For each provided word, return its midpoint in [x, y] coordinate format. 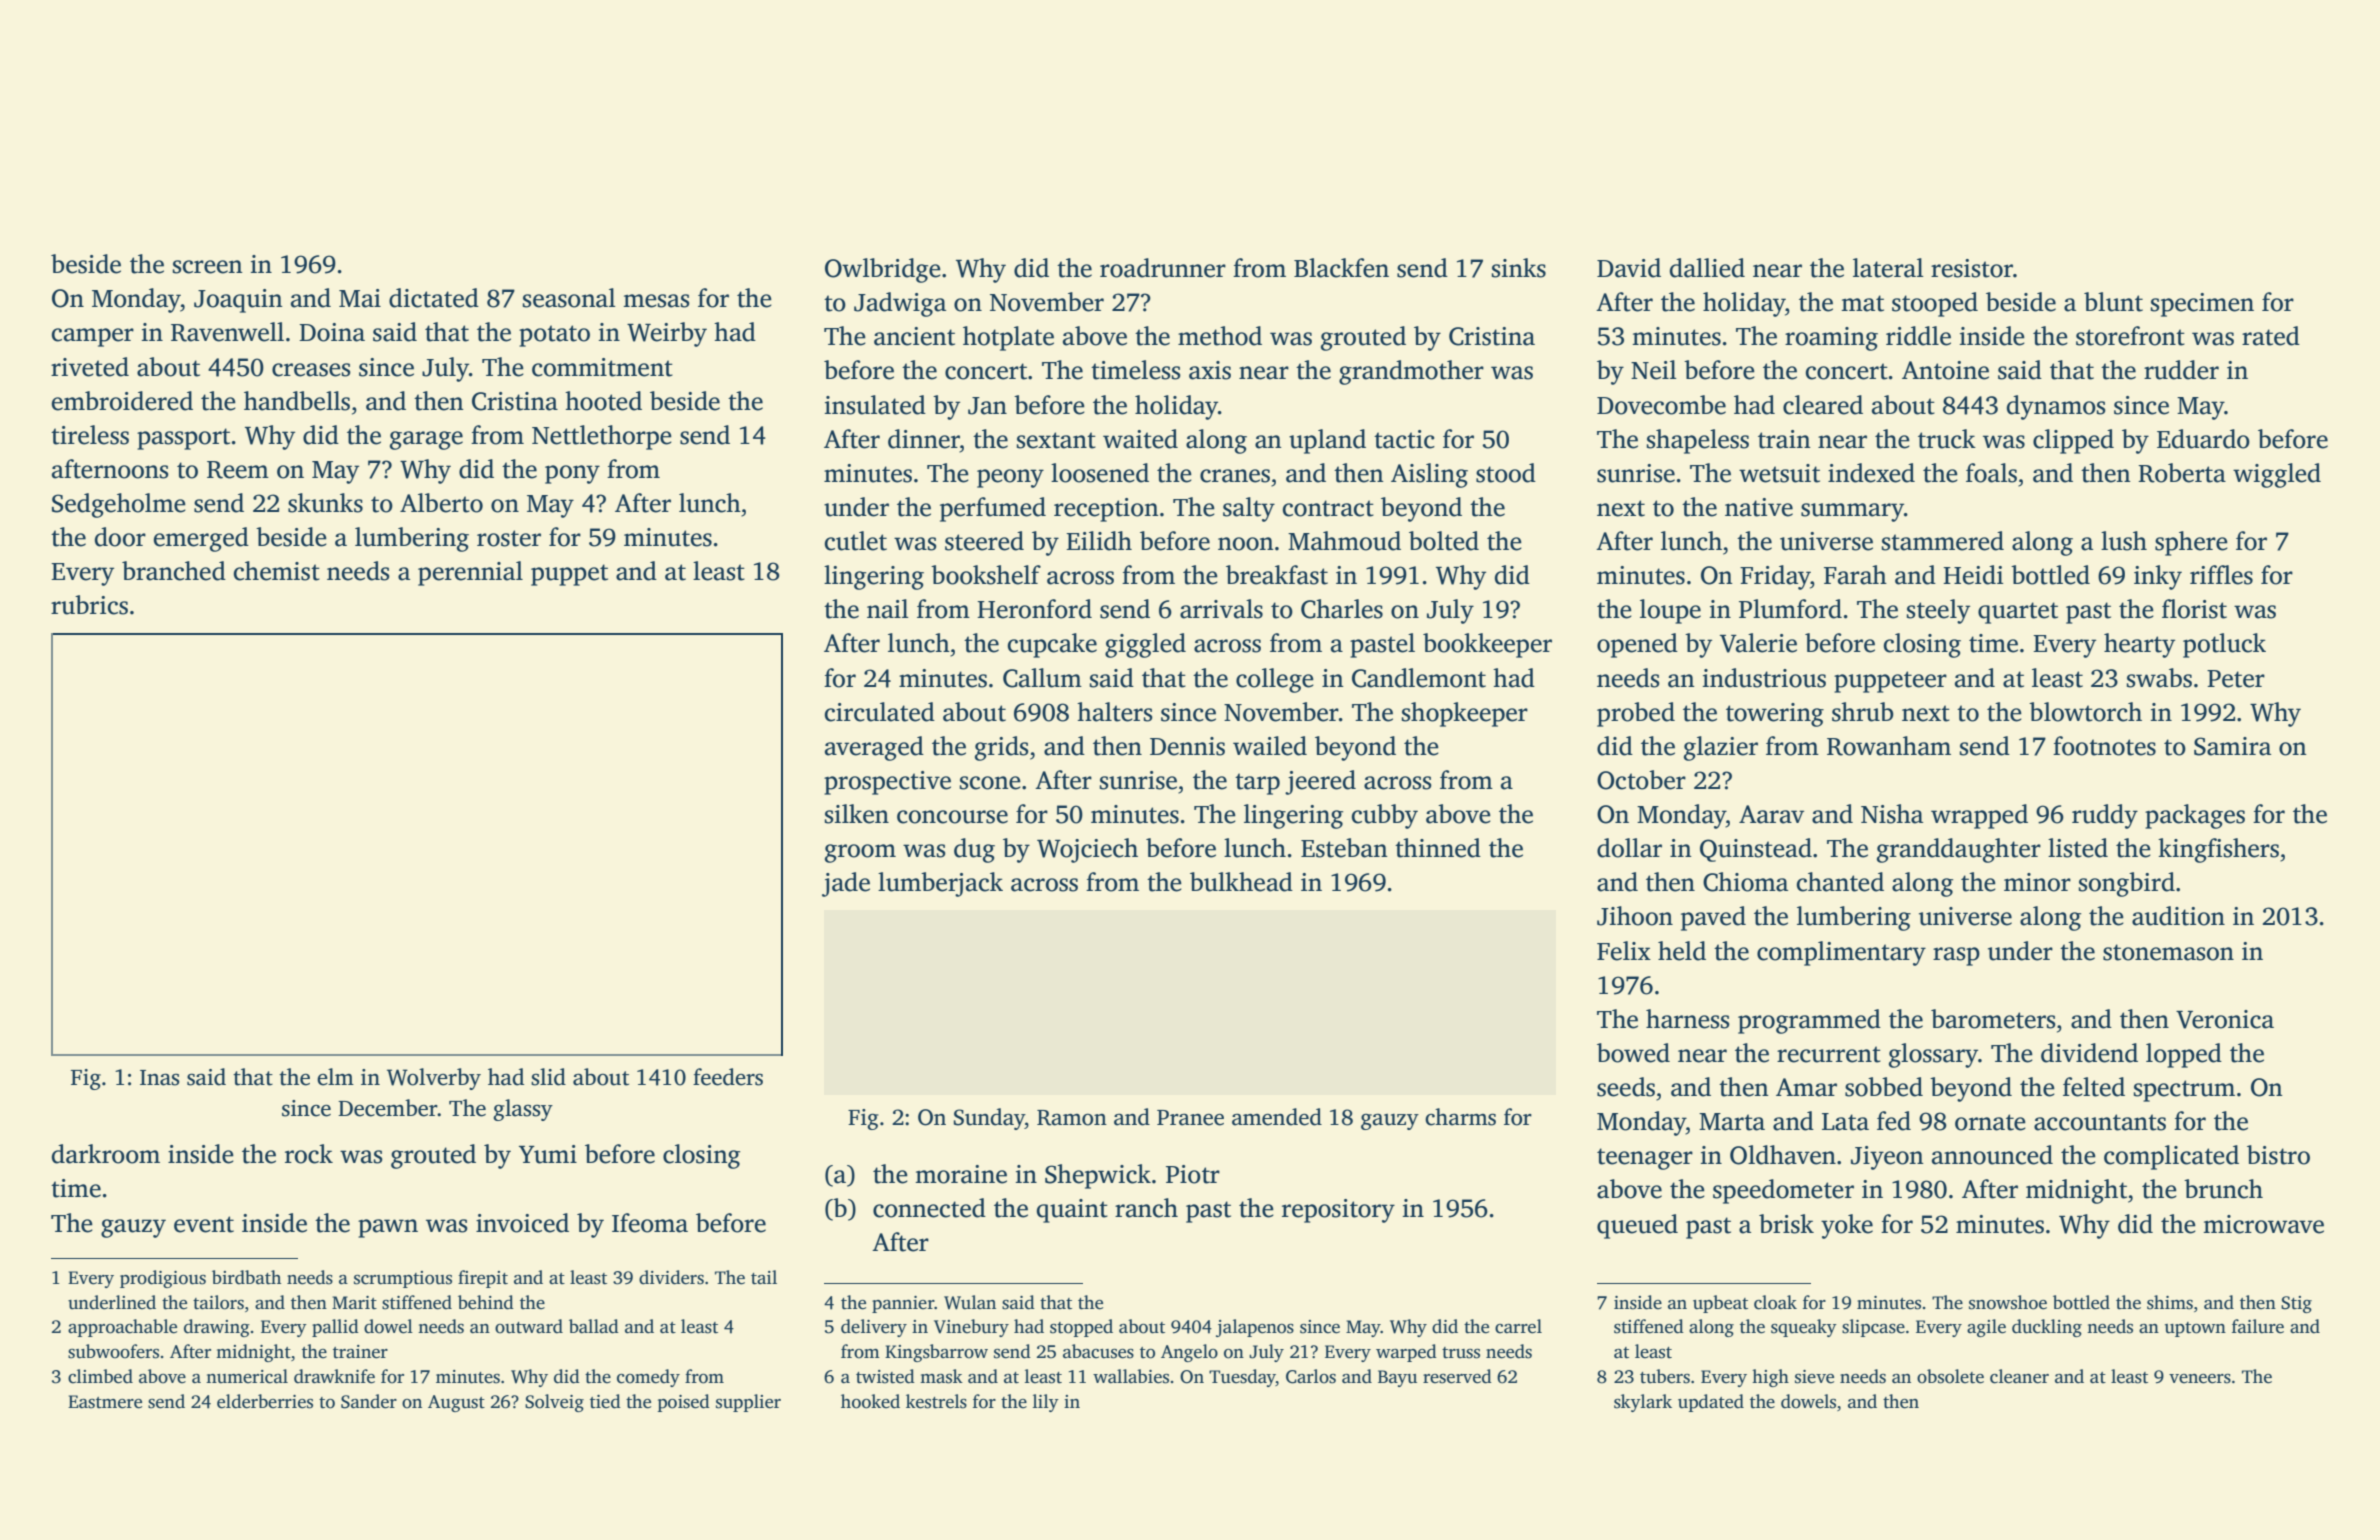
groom [860, 853]
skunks [325, 503]
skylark [1643, 1403]
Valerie [1758, 643]
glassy [523, 1110]
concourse [952, 817]
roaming [1831, 339]
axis [1210, 370]
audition [2178, 916]
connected [929, 1208]
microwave [2263, 1224]
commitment [602, 367]
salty [1249, 509]
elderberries [265, 1401]
